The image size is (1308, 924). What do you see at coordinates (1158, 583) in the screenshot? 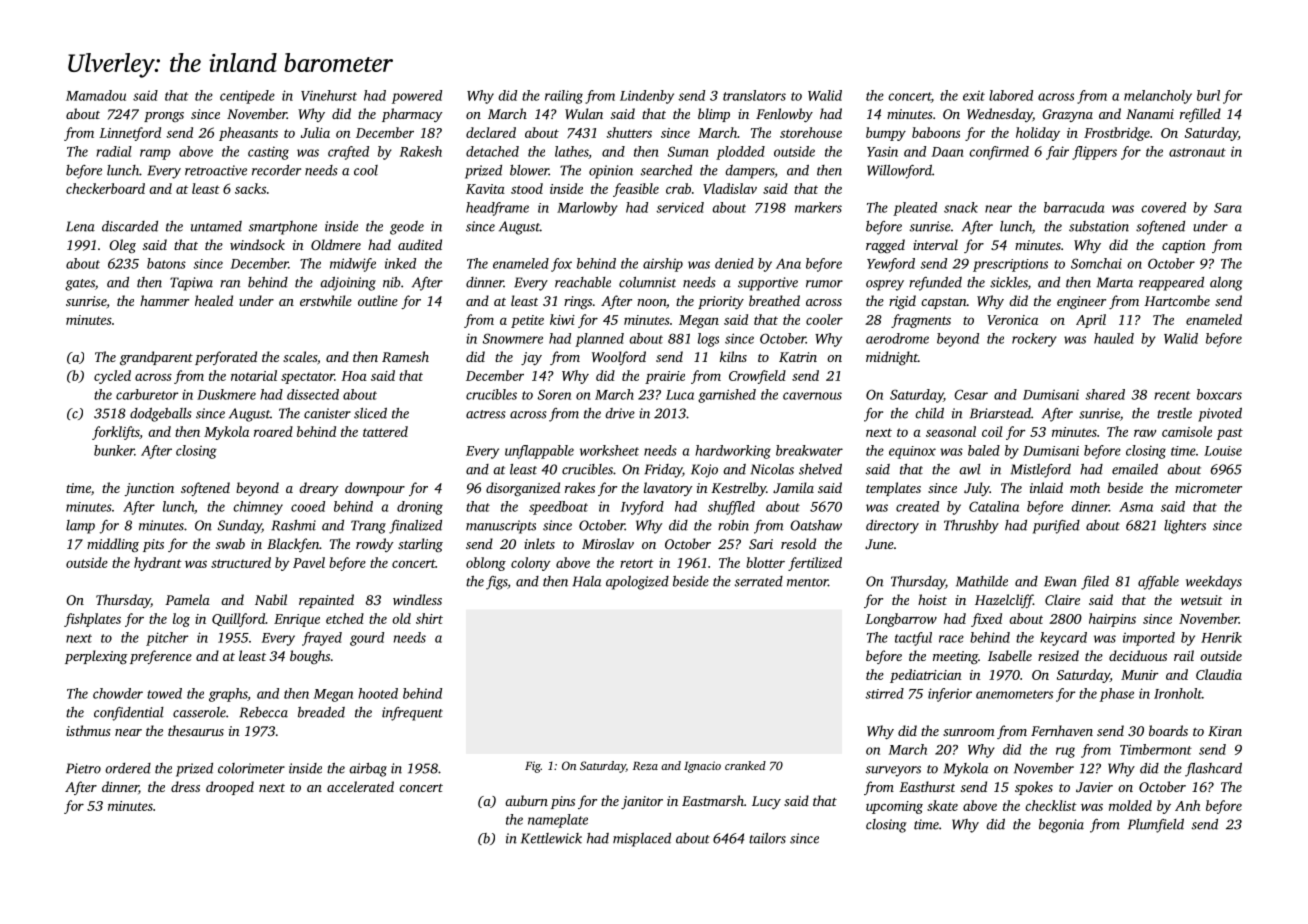
I see `affable` at bounding box center [1158, 583].
